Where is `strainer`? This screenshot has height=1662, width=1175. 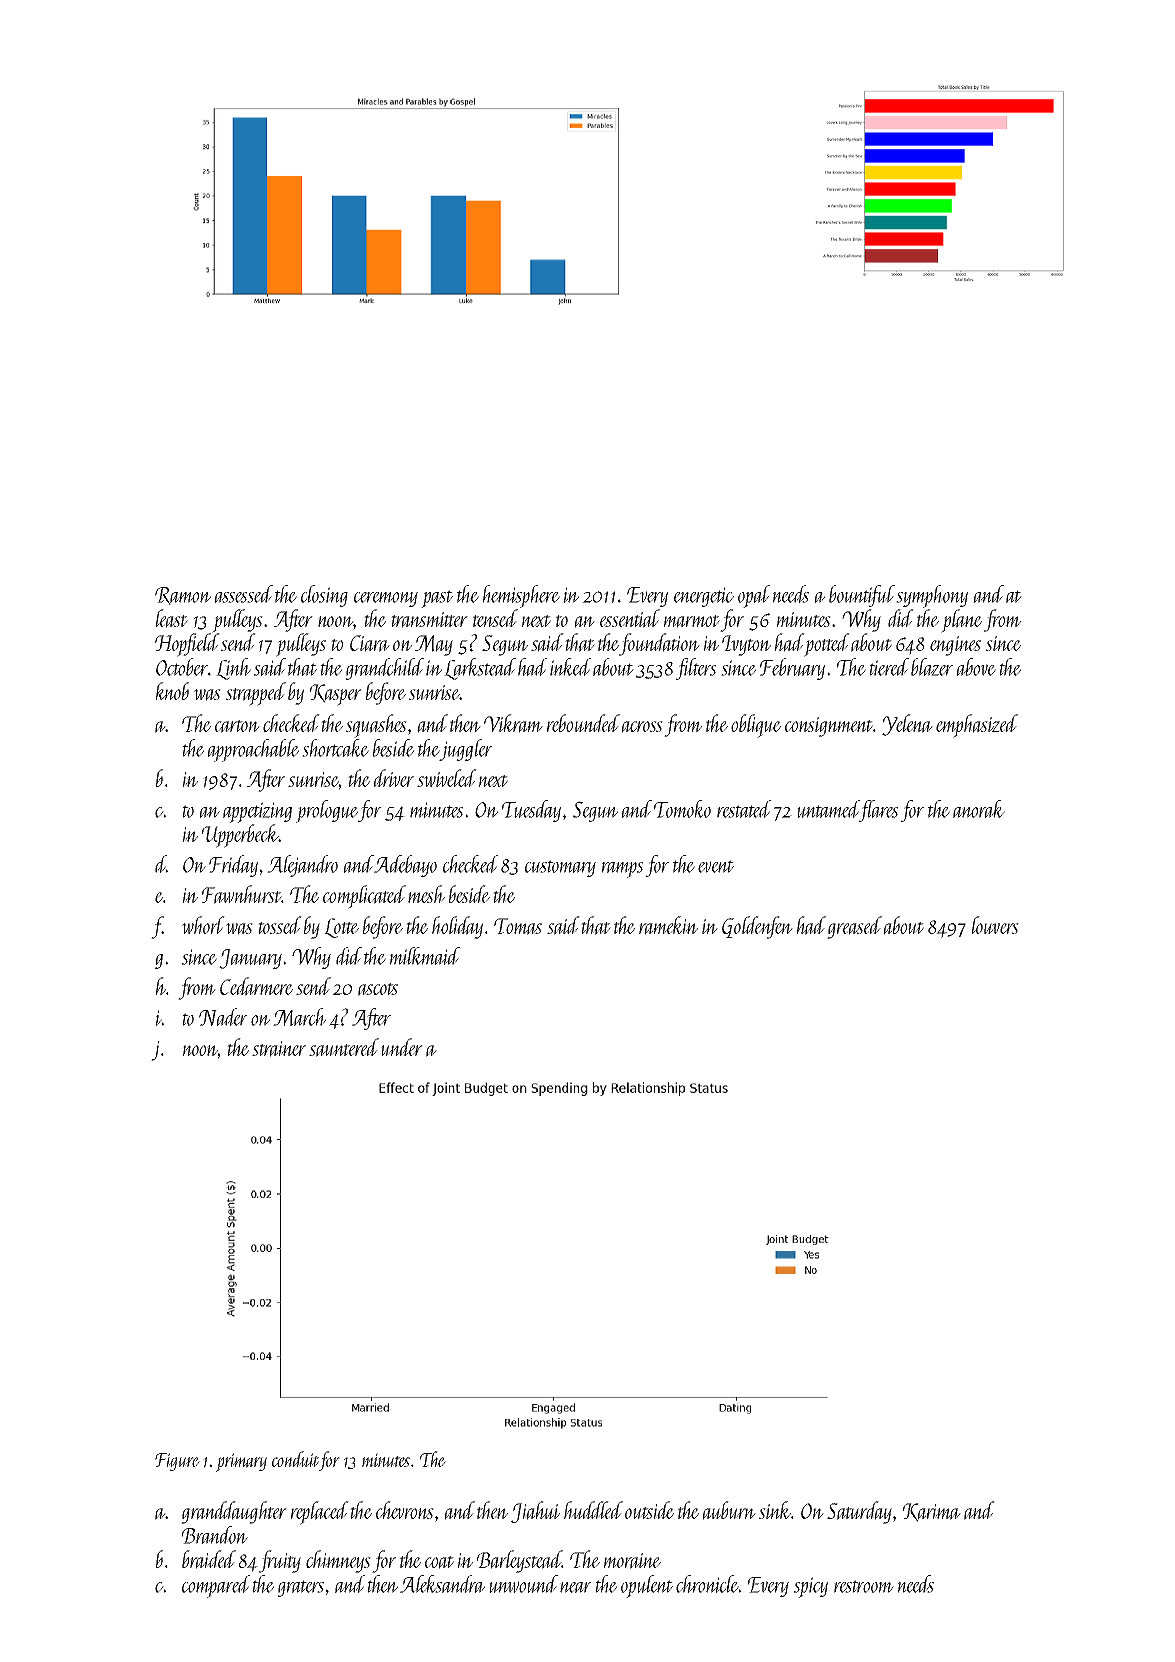 strainer is located at coordinates (279, 1049).
